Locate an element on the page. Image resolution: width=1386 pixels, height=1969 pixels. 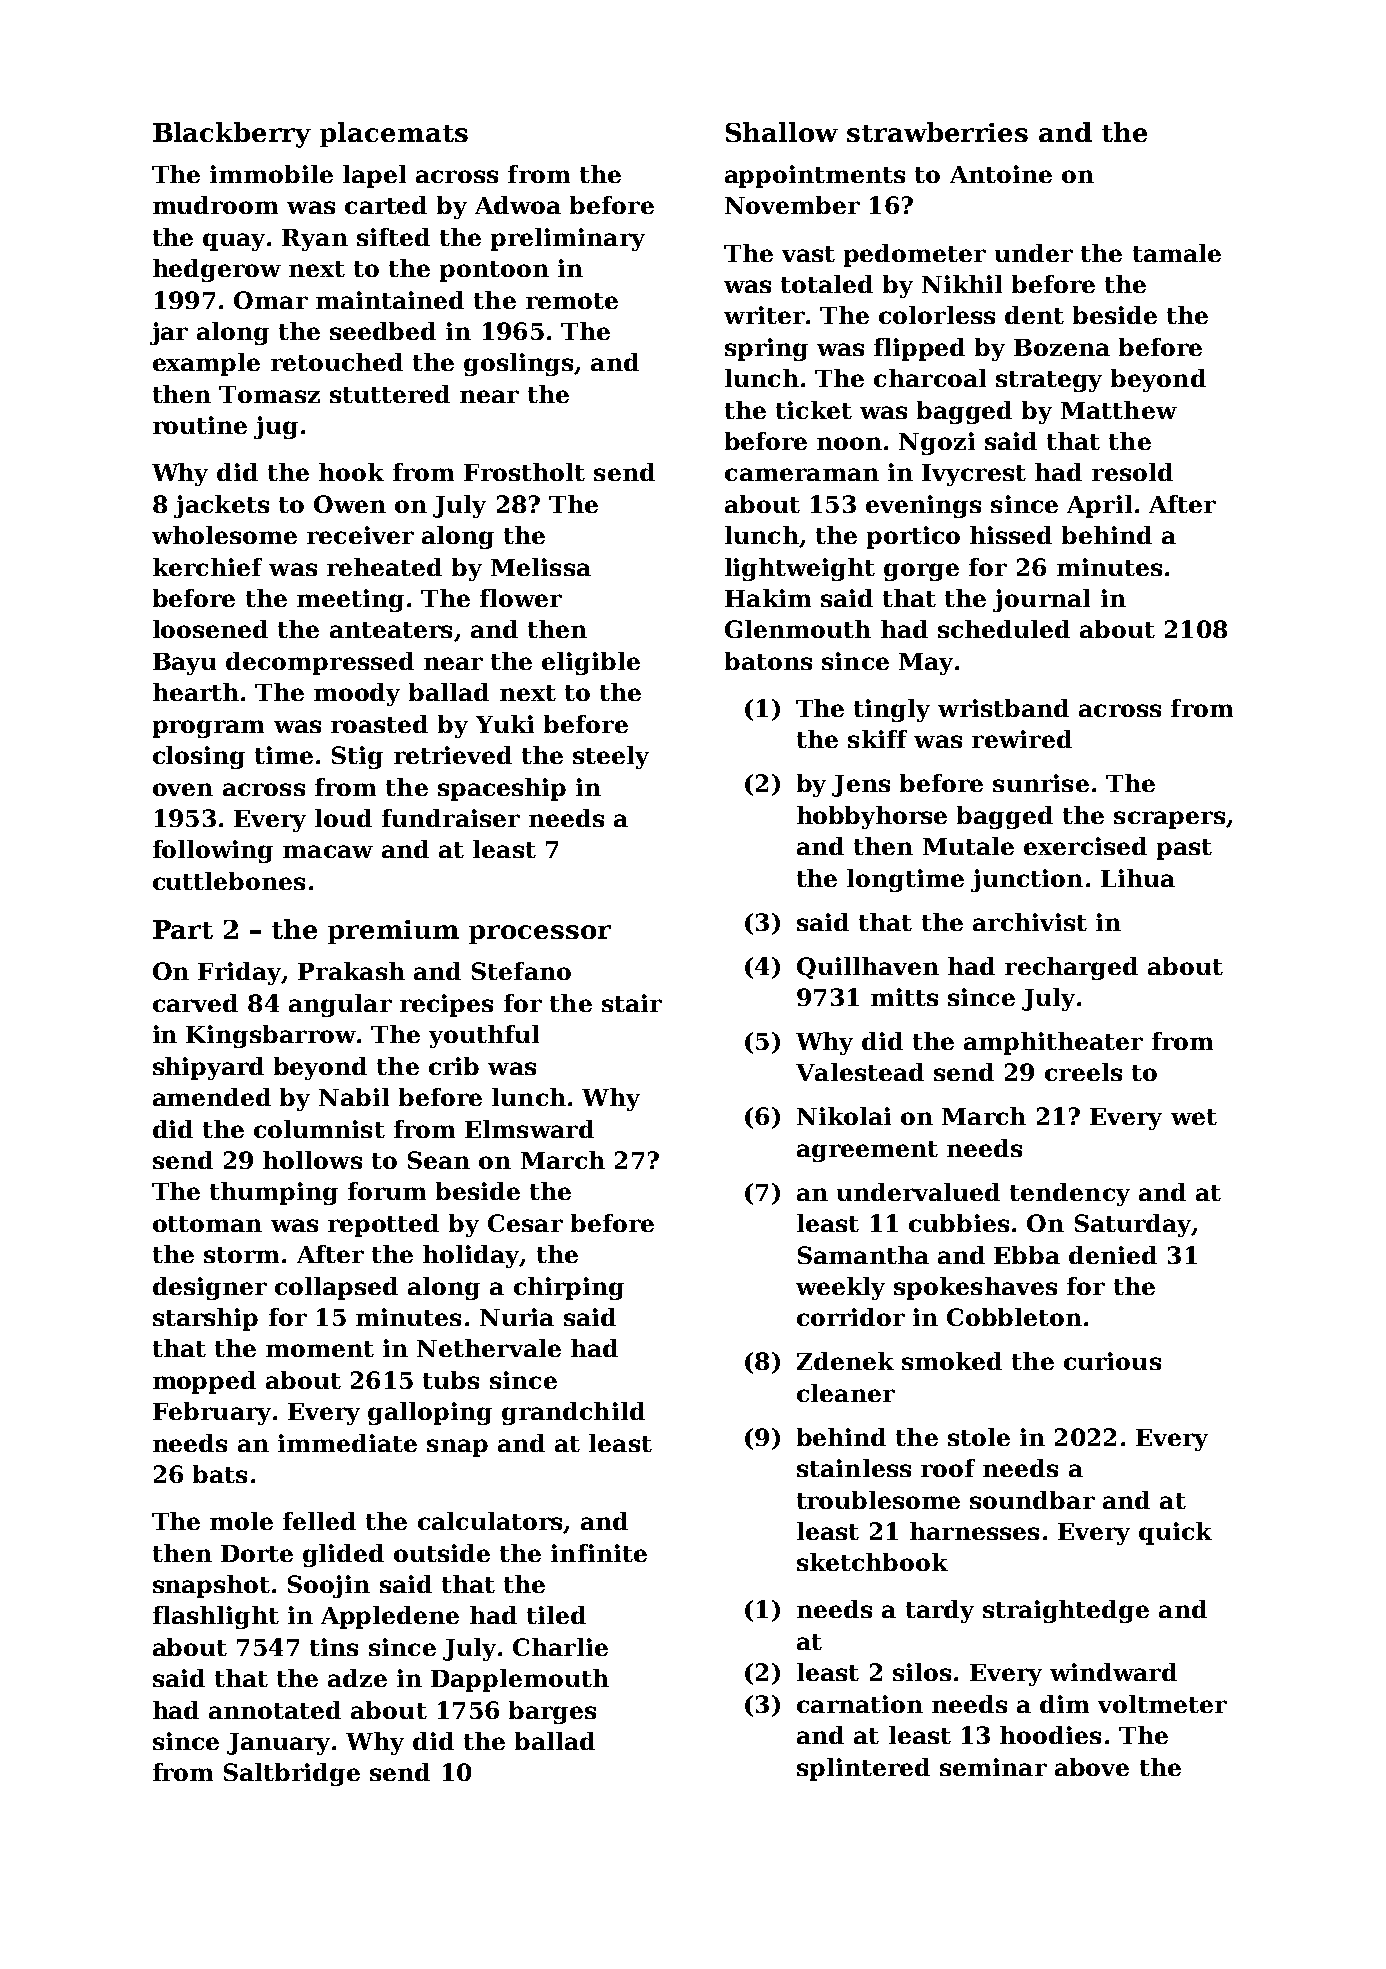
retrieved is located at coordinates (453, 755).
